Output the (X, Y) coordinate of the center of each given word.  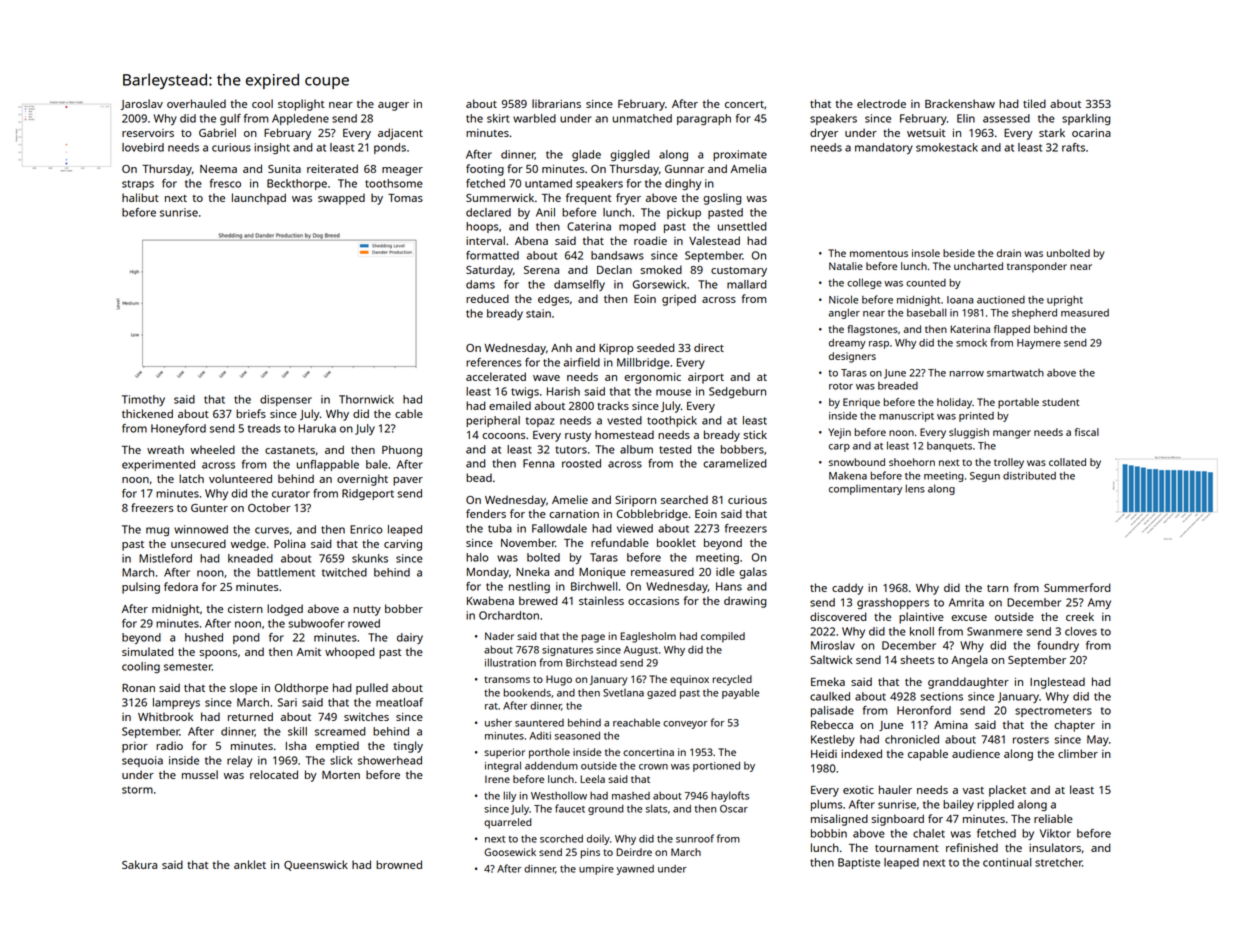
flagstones (873, 330)
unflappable (328, 465)
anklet (250, 864)
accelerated (496, 376)
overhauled (196, 103)
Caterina (589, 226)
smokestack (947, 147)
